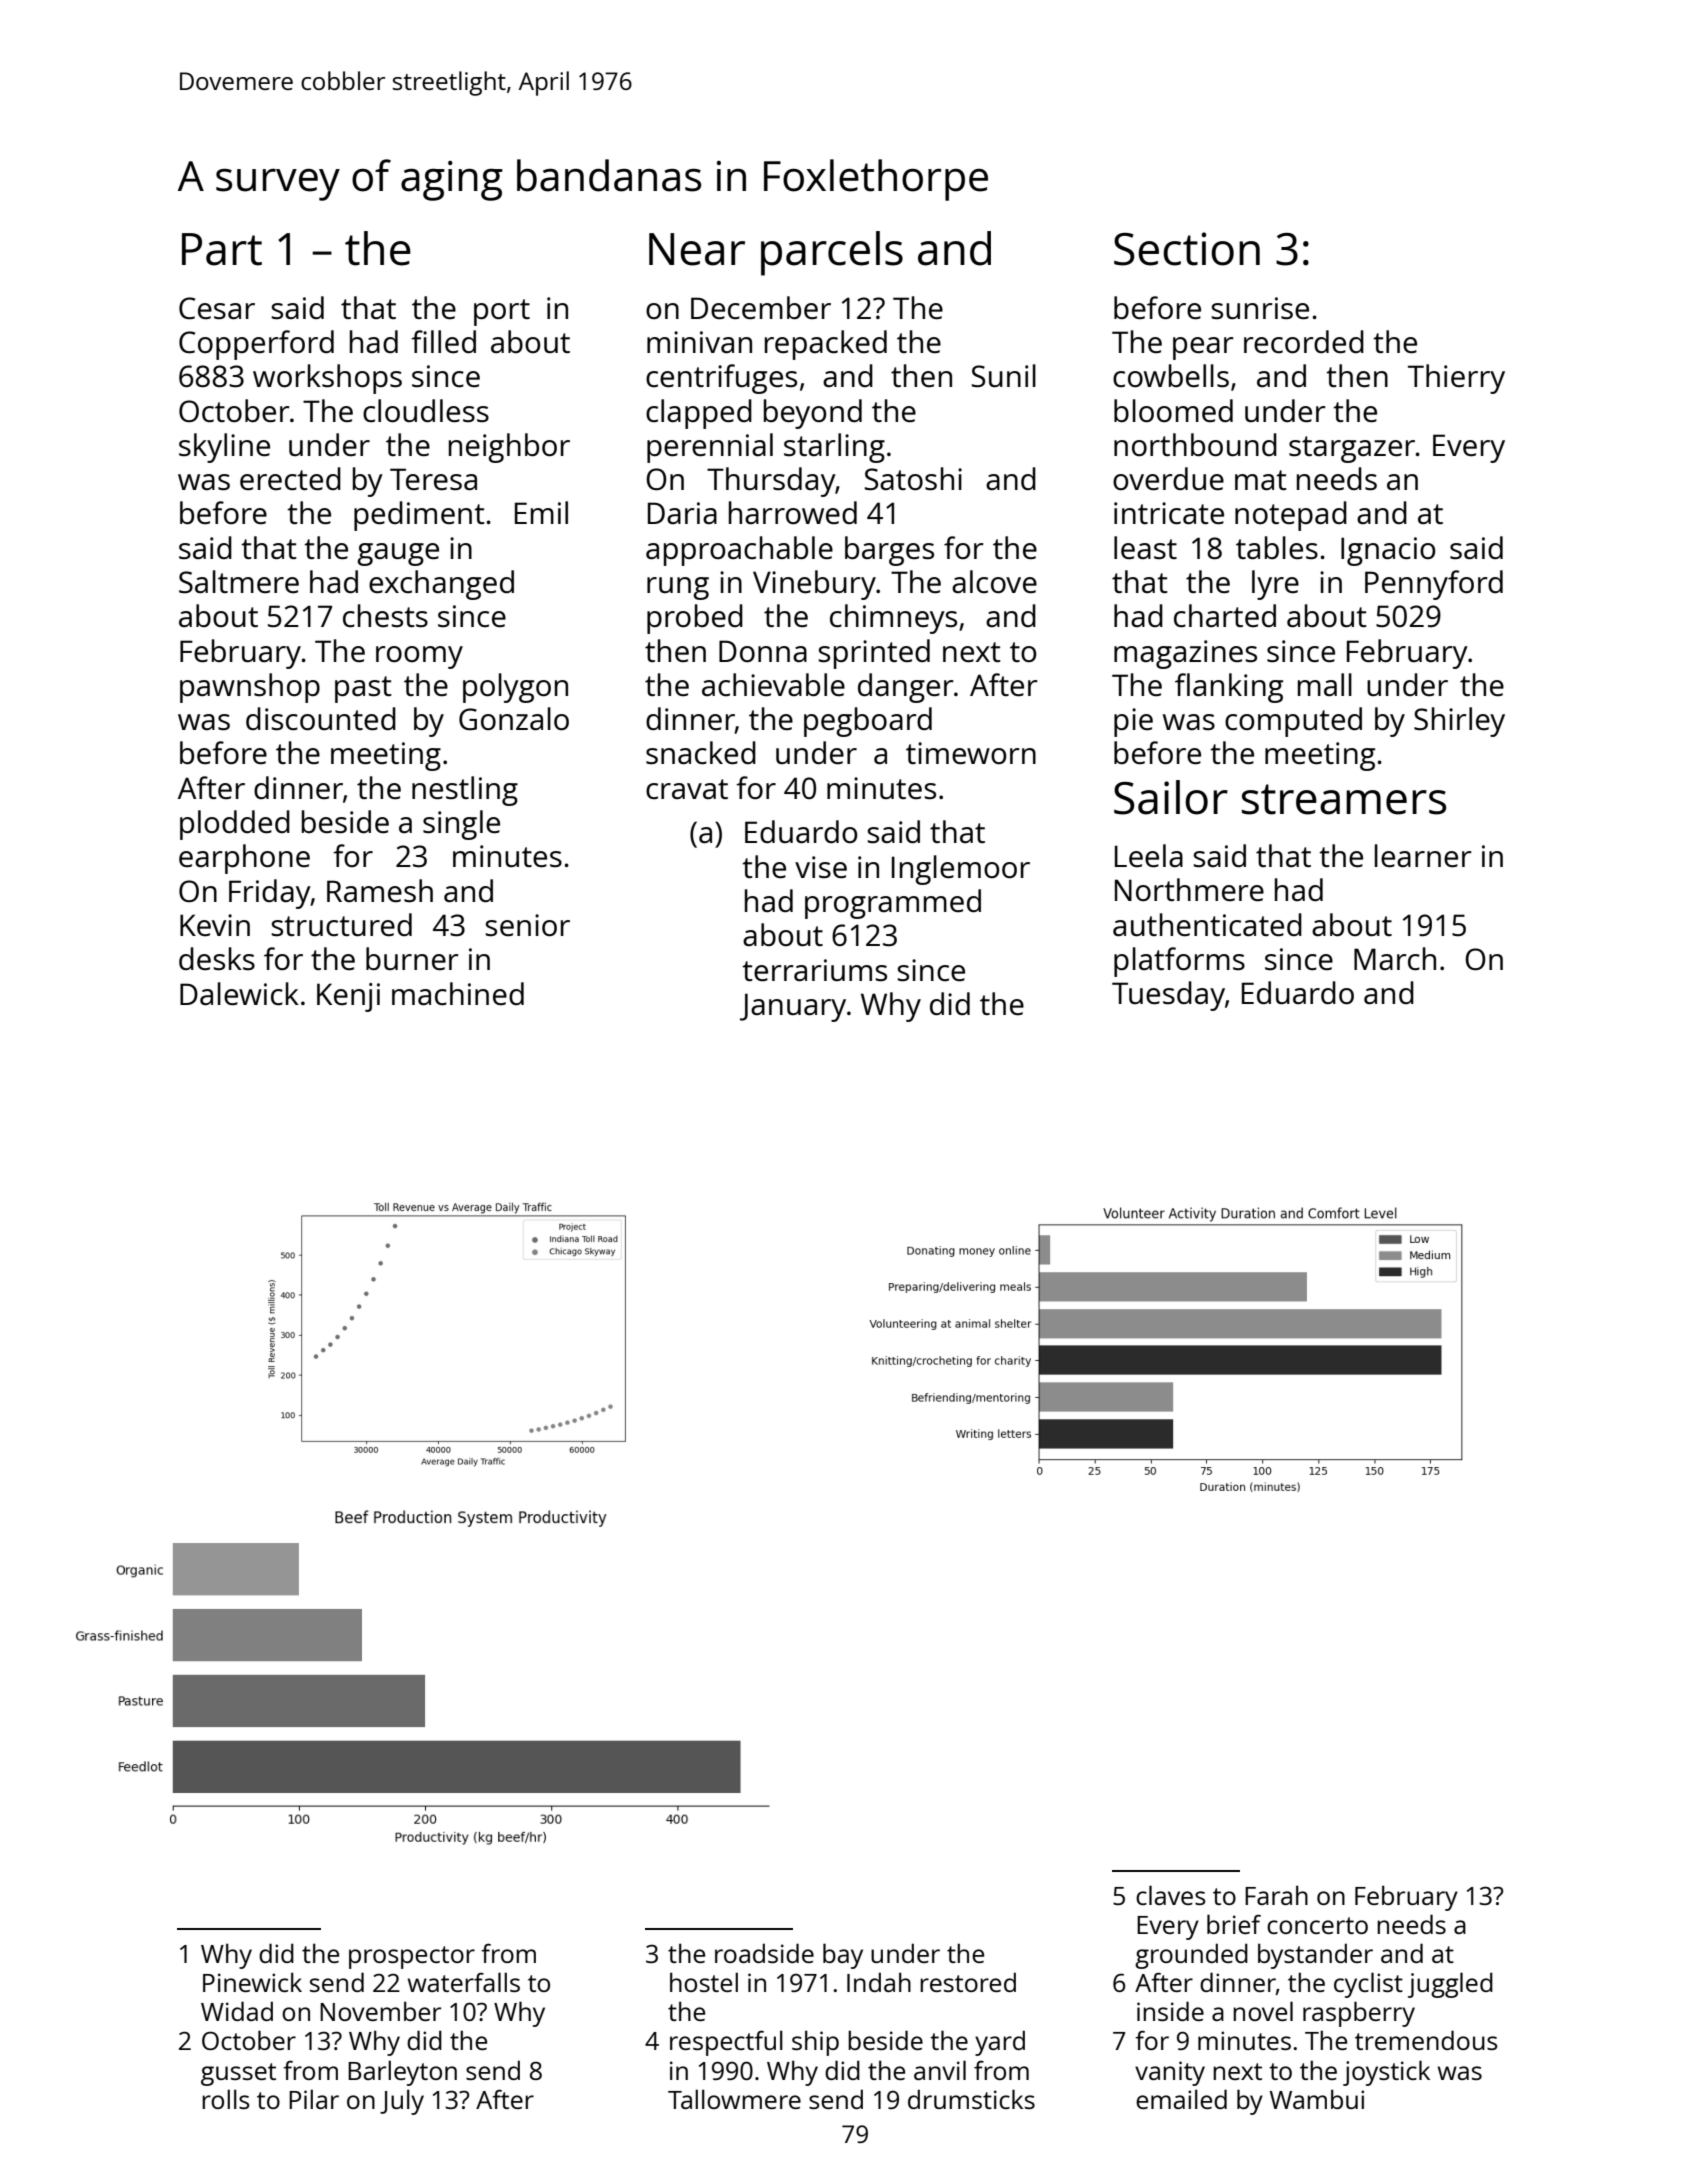  I want to click on cloudless, so click(426, 411).
